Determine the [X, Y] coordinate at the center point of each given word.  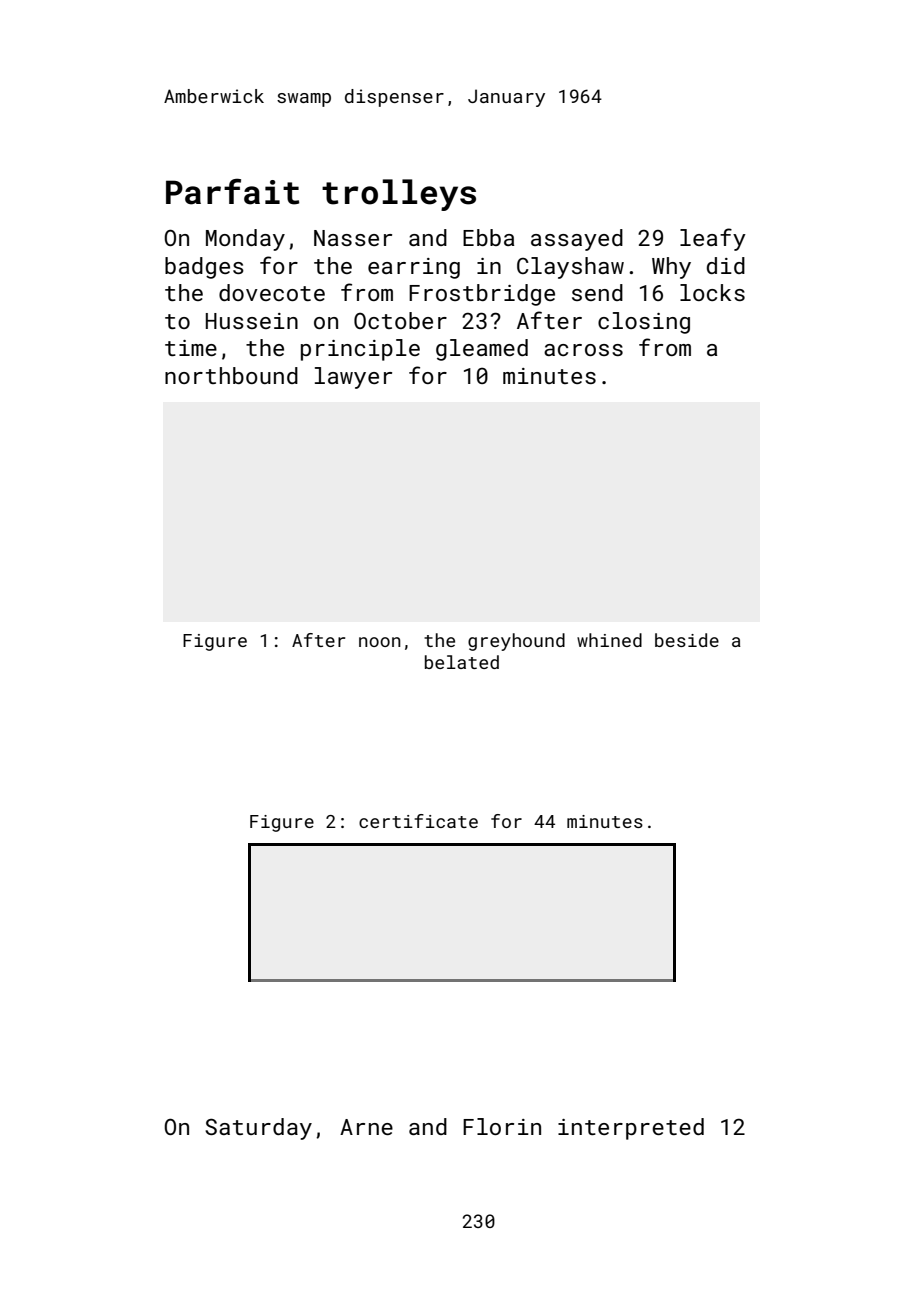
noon [380, 642]
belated [462, 662]
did [726, 265]
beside [687, 640]
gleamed [482, 350]
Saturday [258, 1129]
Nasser [353, 238]
